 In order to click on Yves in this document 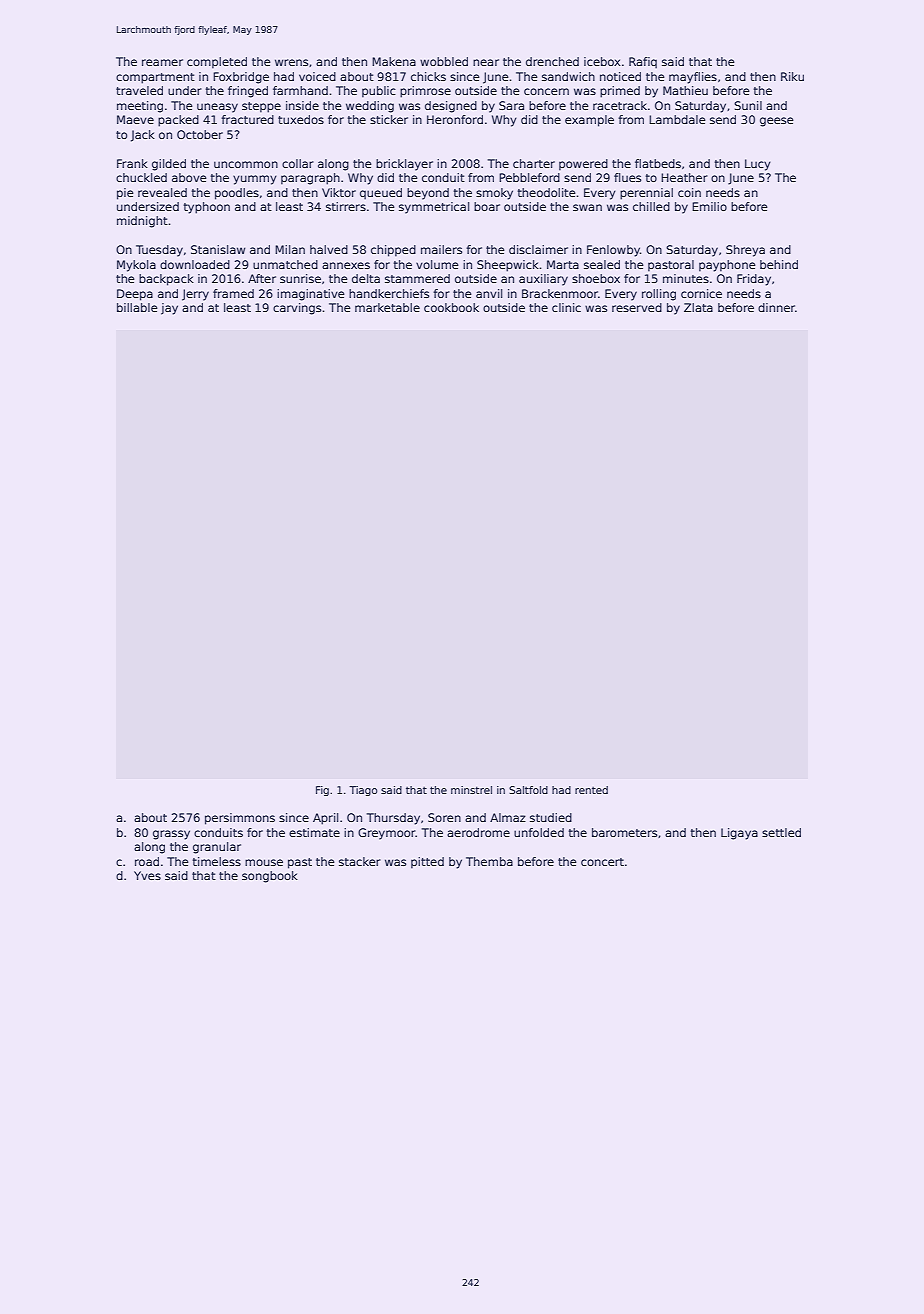, I will do `click(147, 875)`.
